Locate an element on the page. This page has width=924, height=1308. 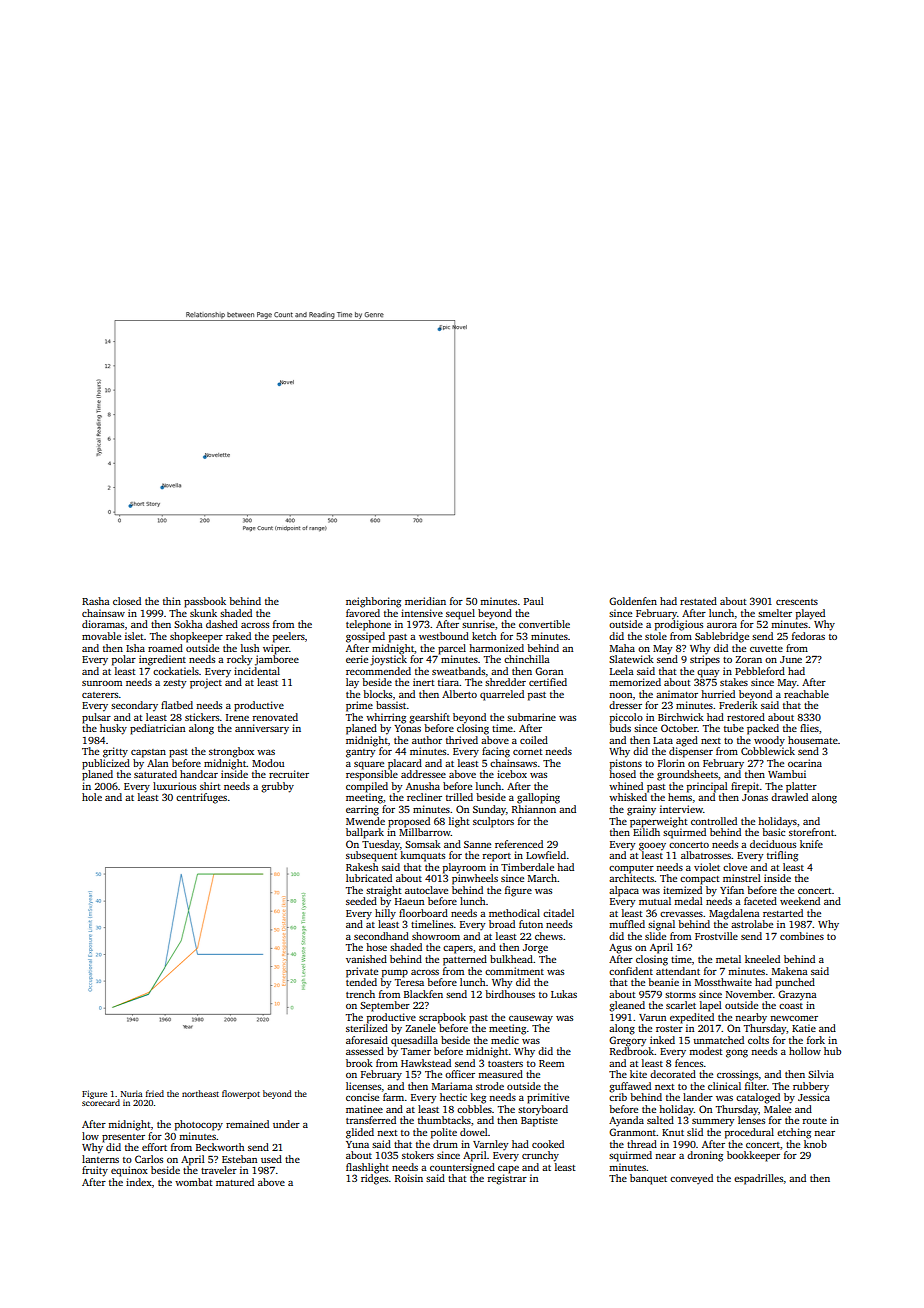
neighboring is located at coordinates (373, 602).
